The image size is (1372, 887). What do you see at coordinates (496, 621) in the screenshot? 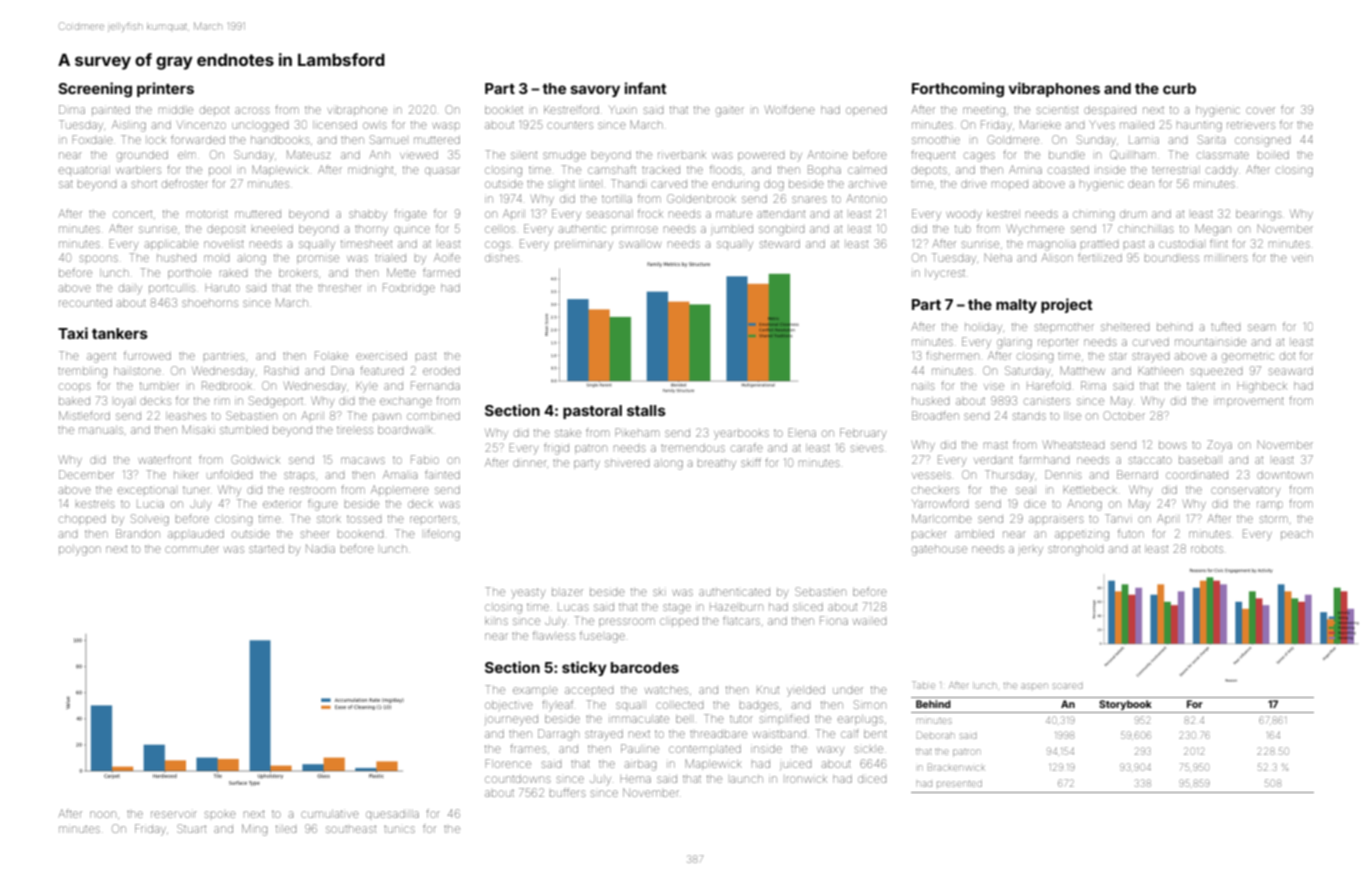
I see `kilns` at bounding box center [496, 621].
